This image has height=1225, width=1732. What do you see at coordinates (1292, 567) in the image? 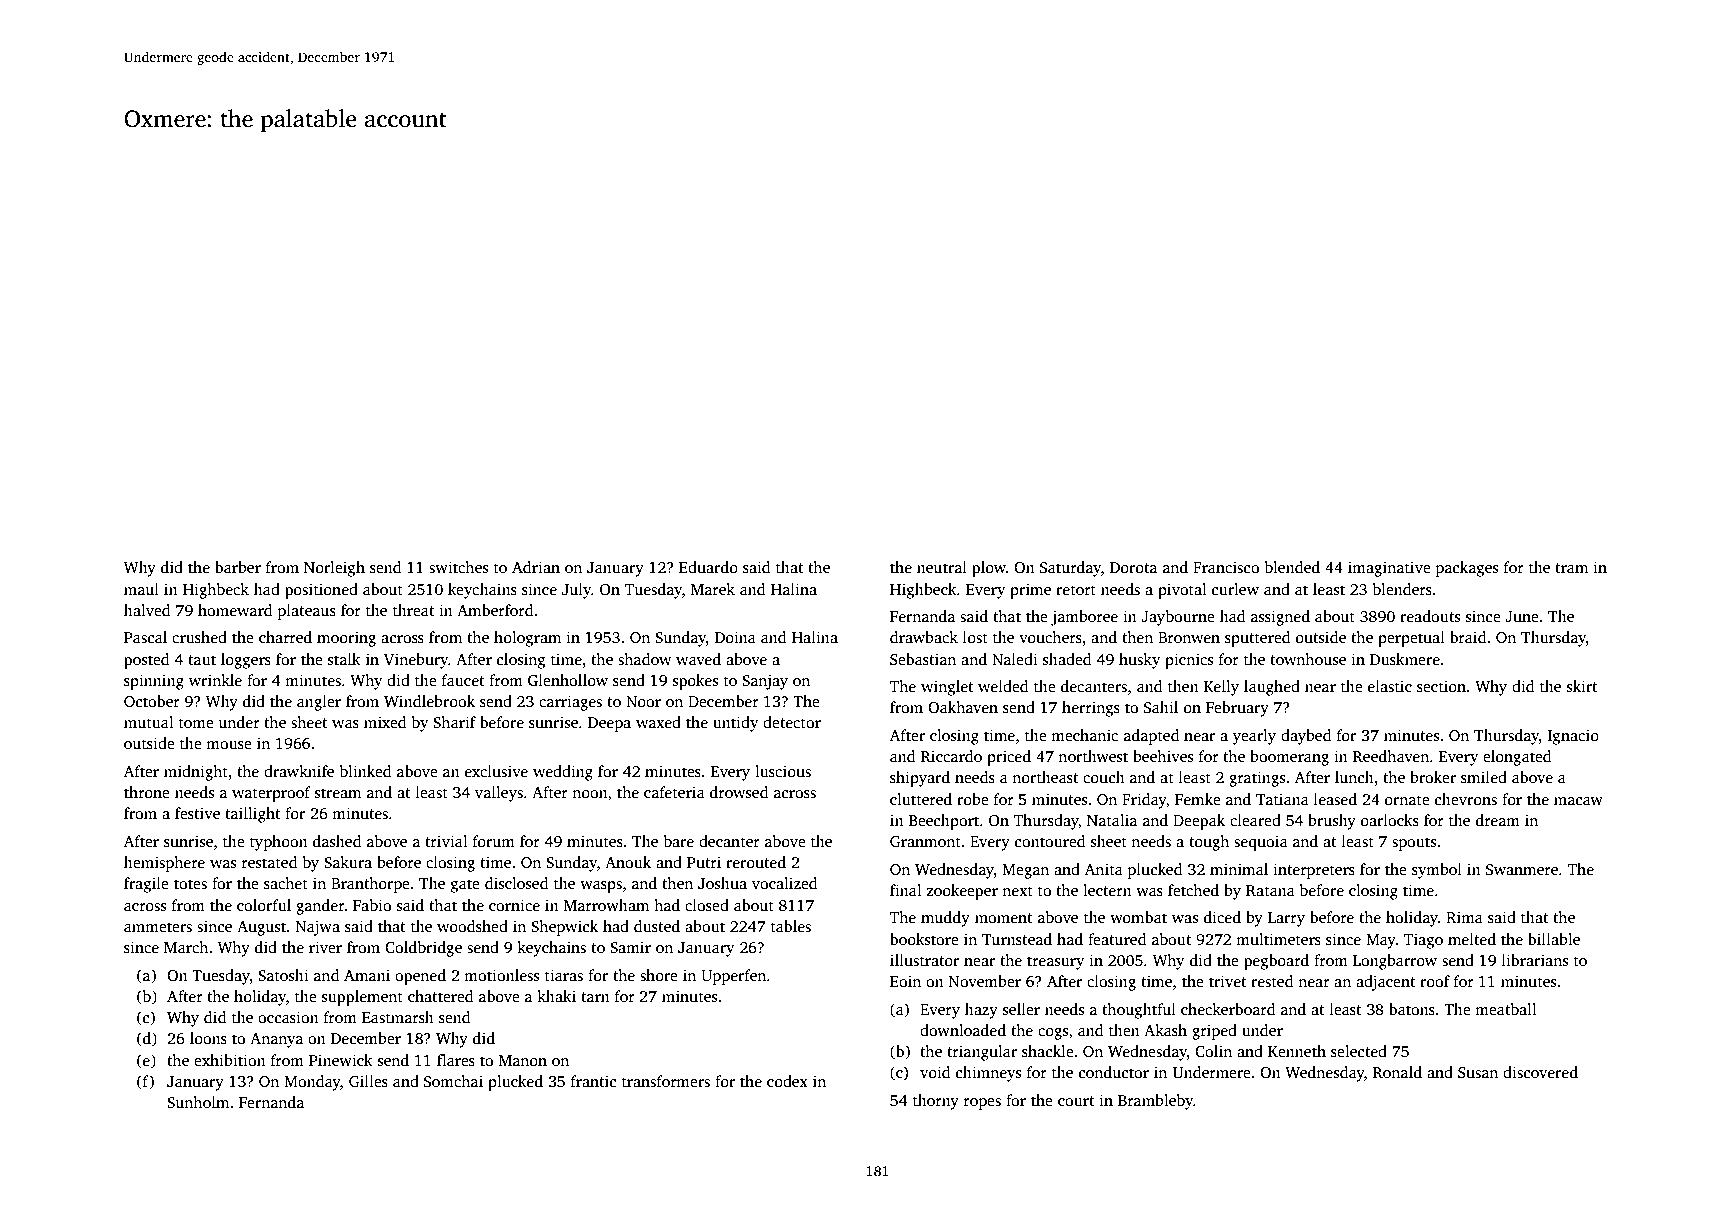
I see `blended` at bounding box center [1292, 567].
